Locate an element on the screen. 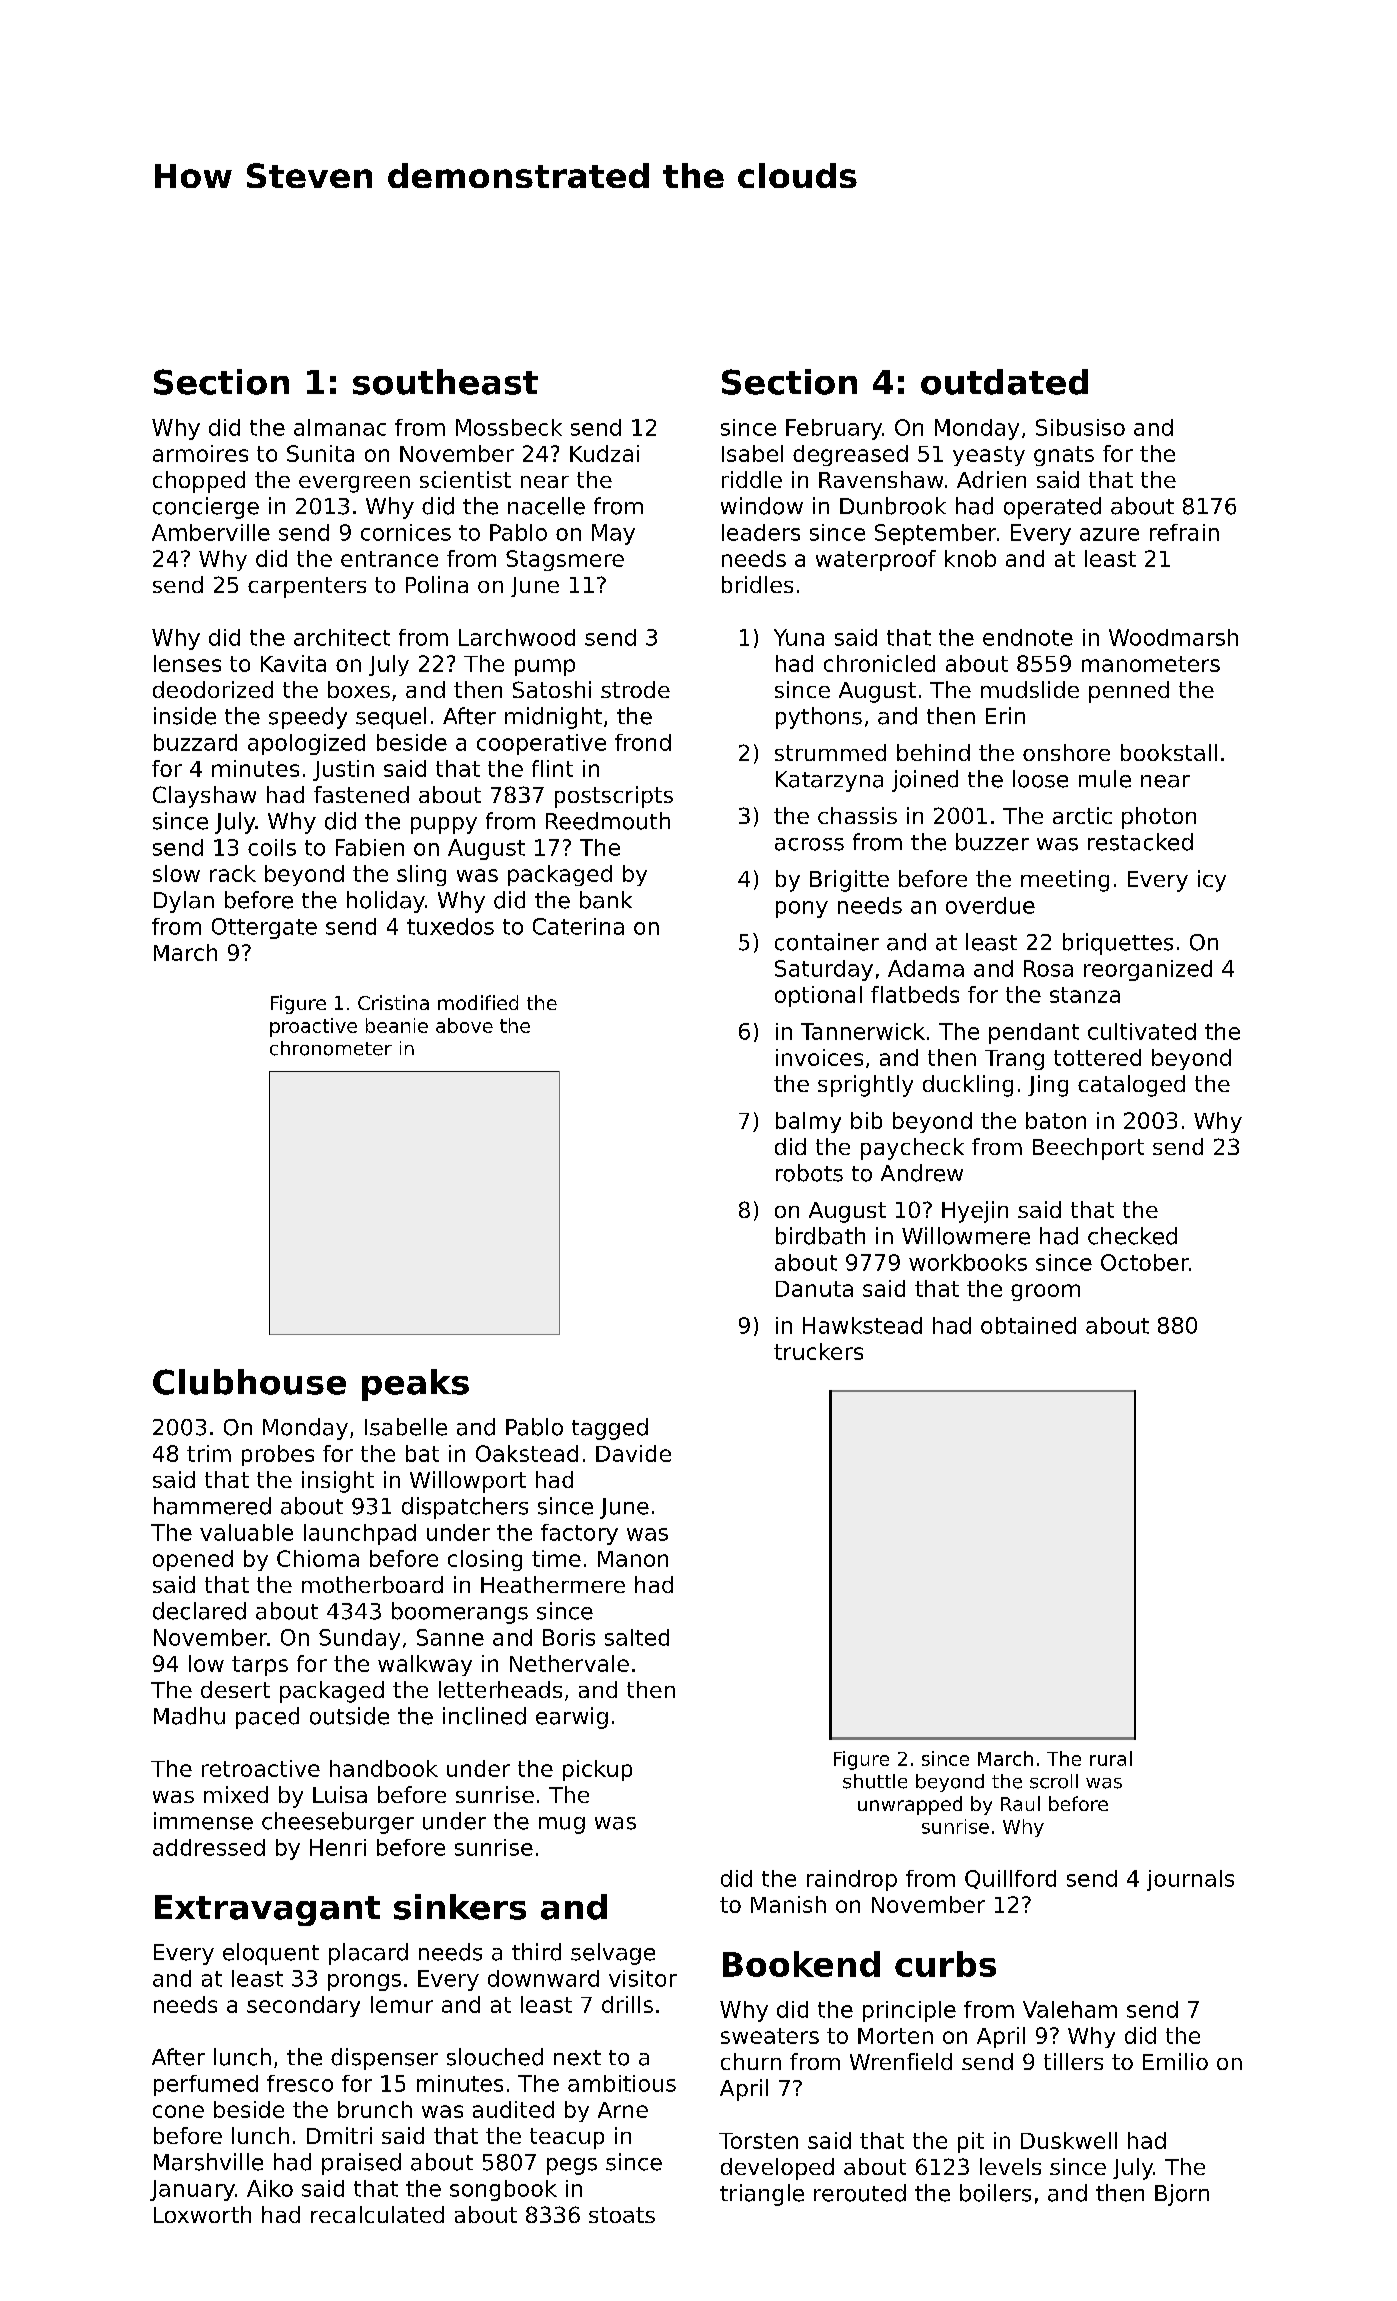 Image resolution: width=1397 pixels, height=2301 pixels. bib is located at coordinates (866, 1120).
